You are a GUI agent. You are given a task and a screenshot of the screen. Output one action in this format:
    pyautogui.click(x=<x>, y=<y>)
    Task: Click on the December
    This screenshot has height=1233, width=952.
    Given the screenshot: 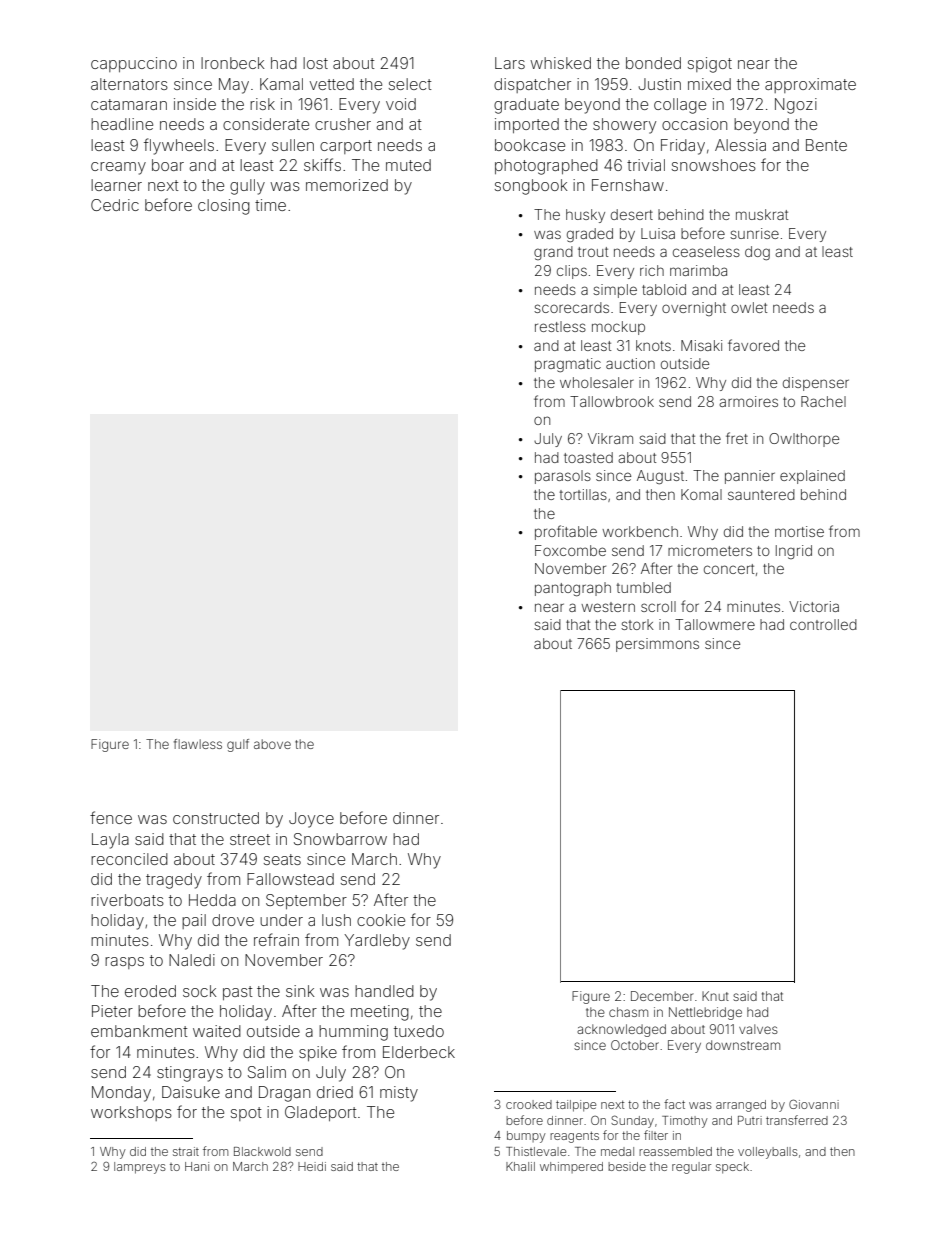 What is the action you would take?
    pyautogui.click(x=662, y=996)
